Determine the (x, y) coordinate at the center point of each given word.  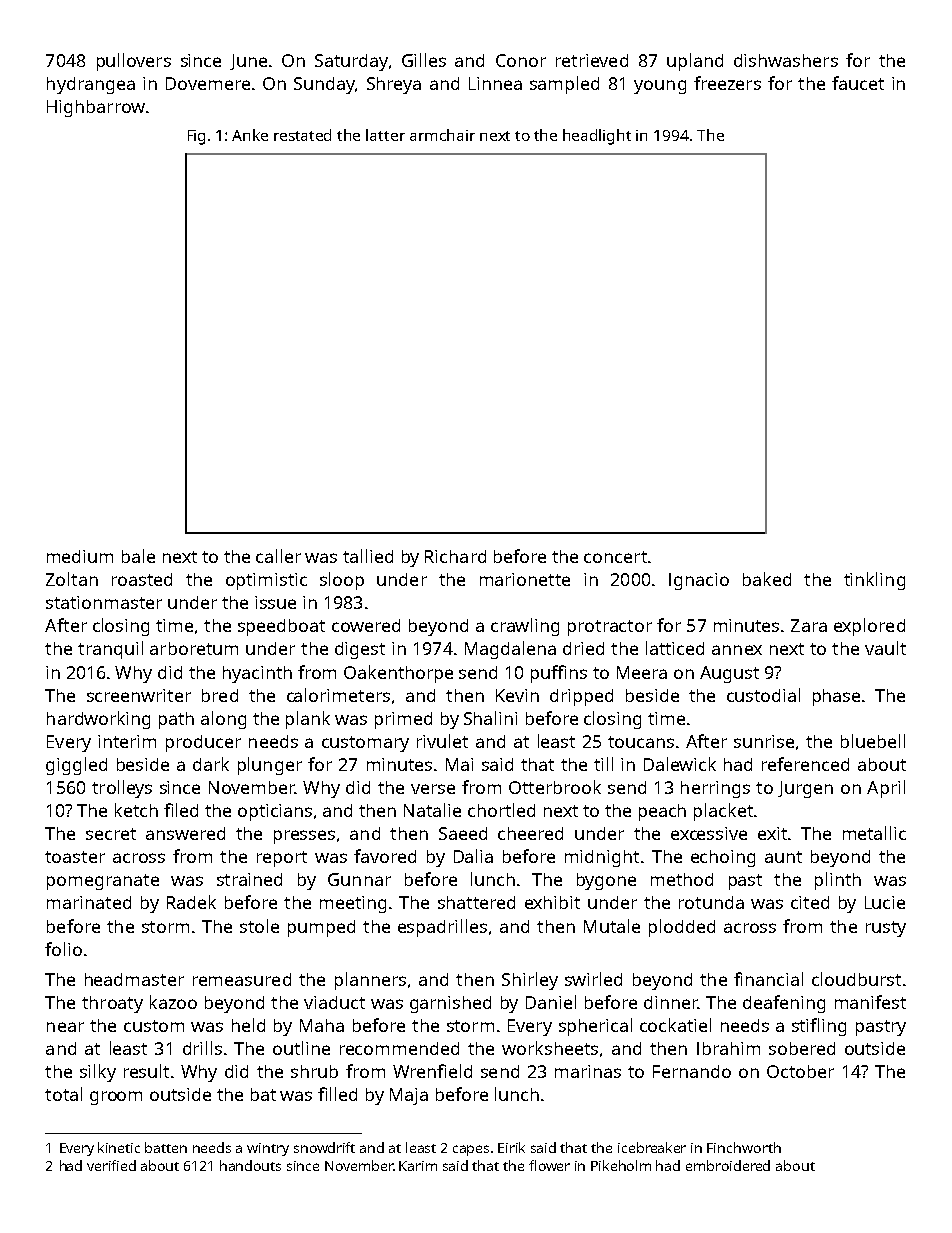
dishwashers (786, 60)
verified (111, 1165)
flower (549, 1165)
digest (360, 650)
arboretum (194, 648)
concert (615, 557)
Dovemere (208, 83)
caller (278, 556)
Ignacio (699, 581)
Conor (521, 60)
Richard (455, 556)
